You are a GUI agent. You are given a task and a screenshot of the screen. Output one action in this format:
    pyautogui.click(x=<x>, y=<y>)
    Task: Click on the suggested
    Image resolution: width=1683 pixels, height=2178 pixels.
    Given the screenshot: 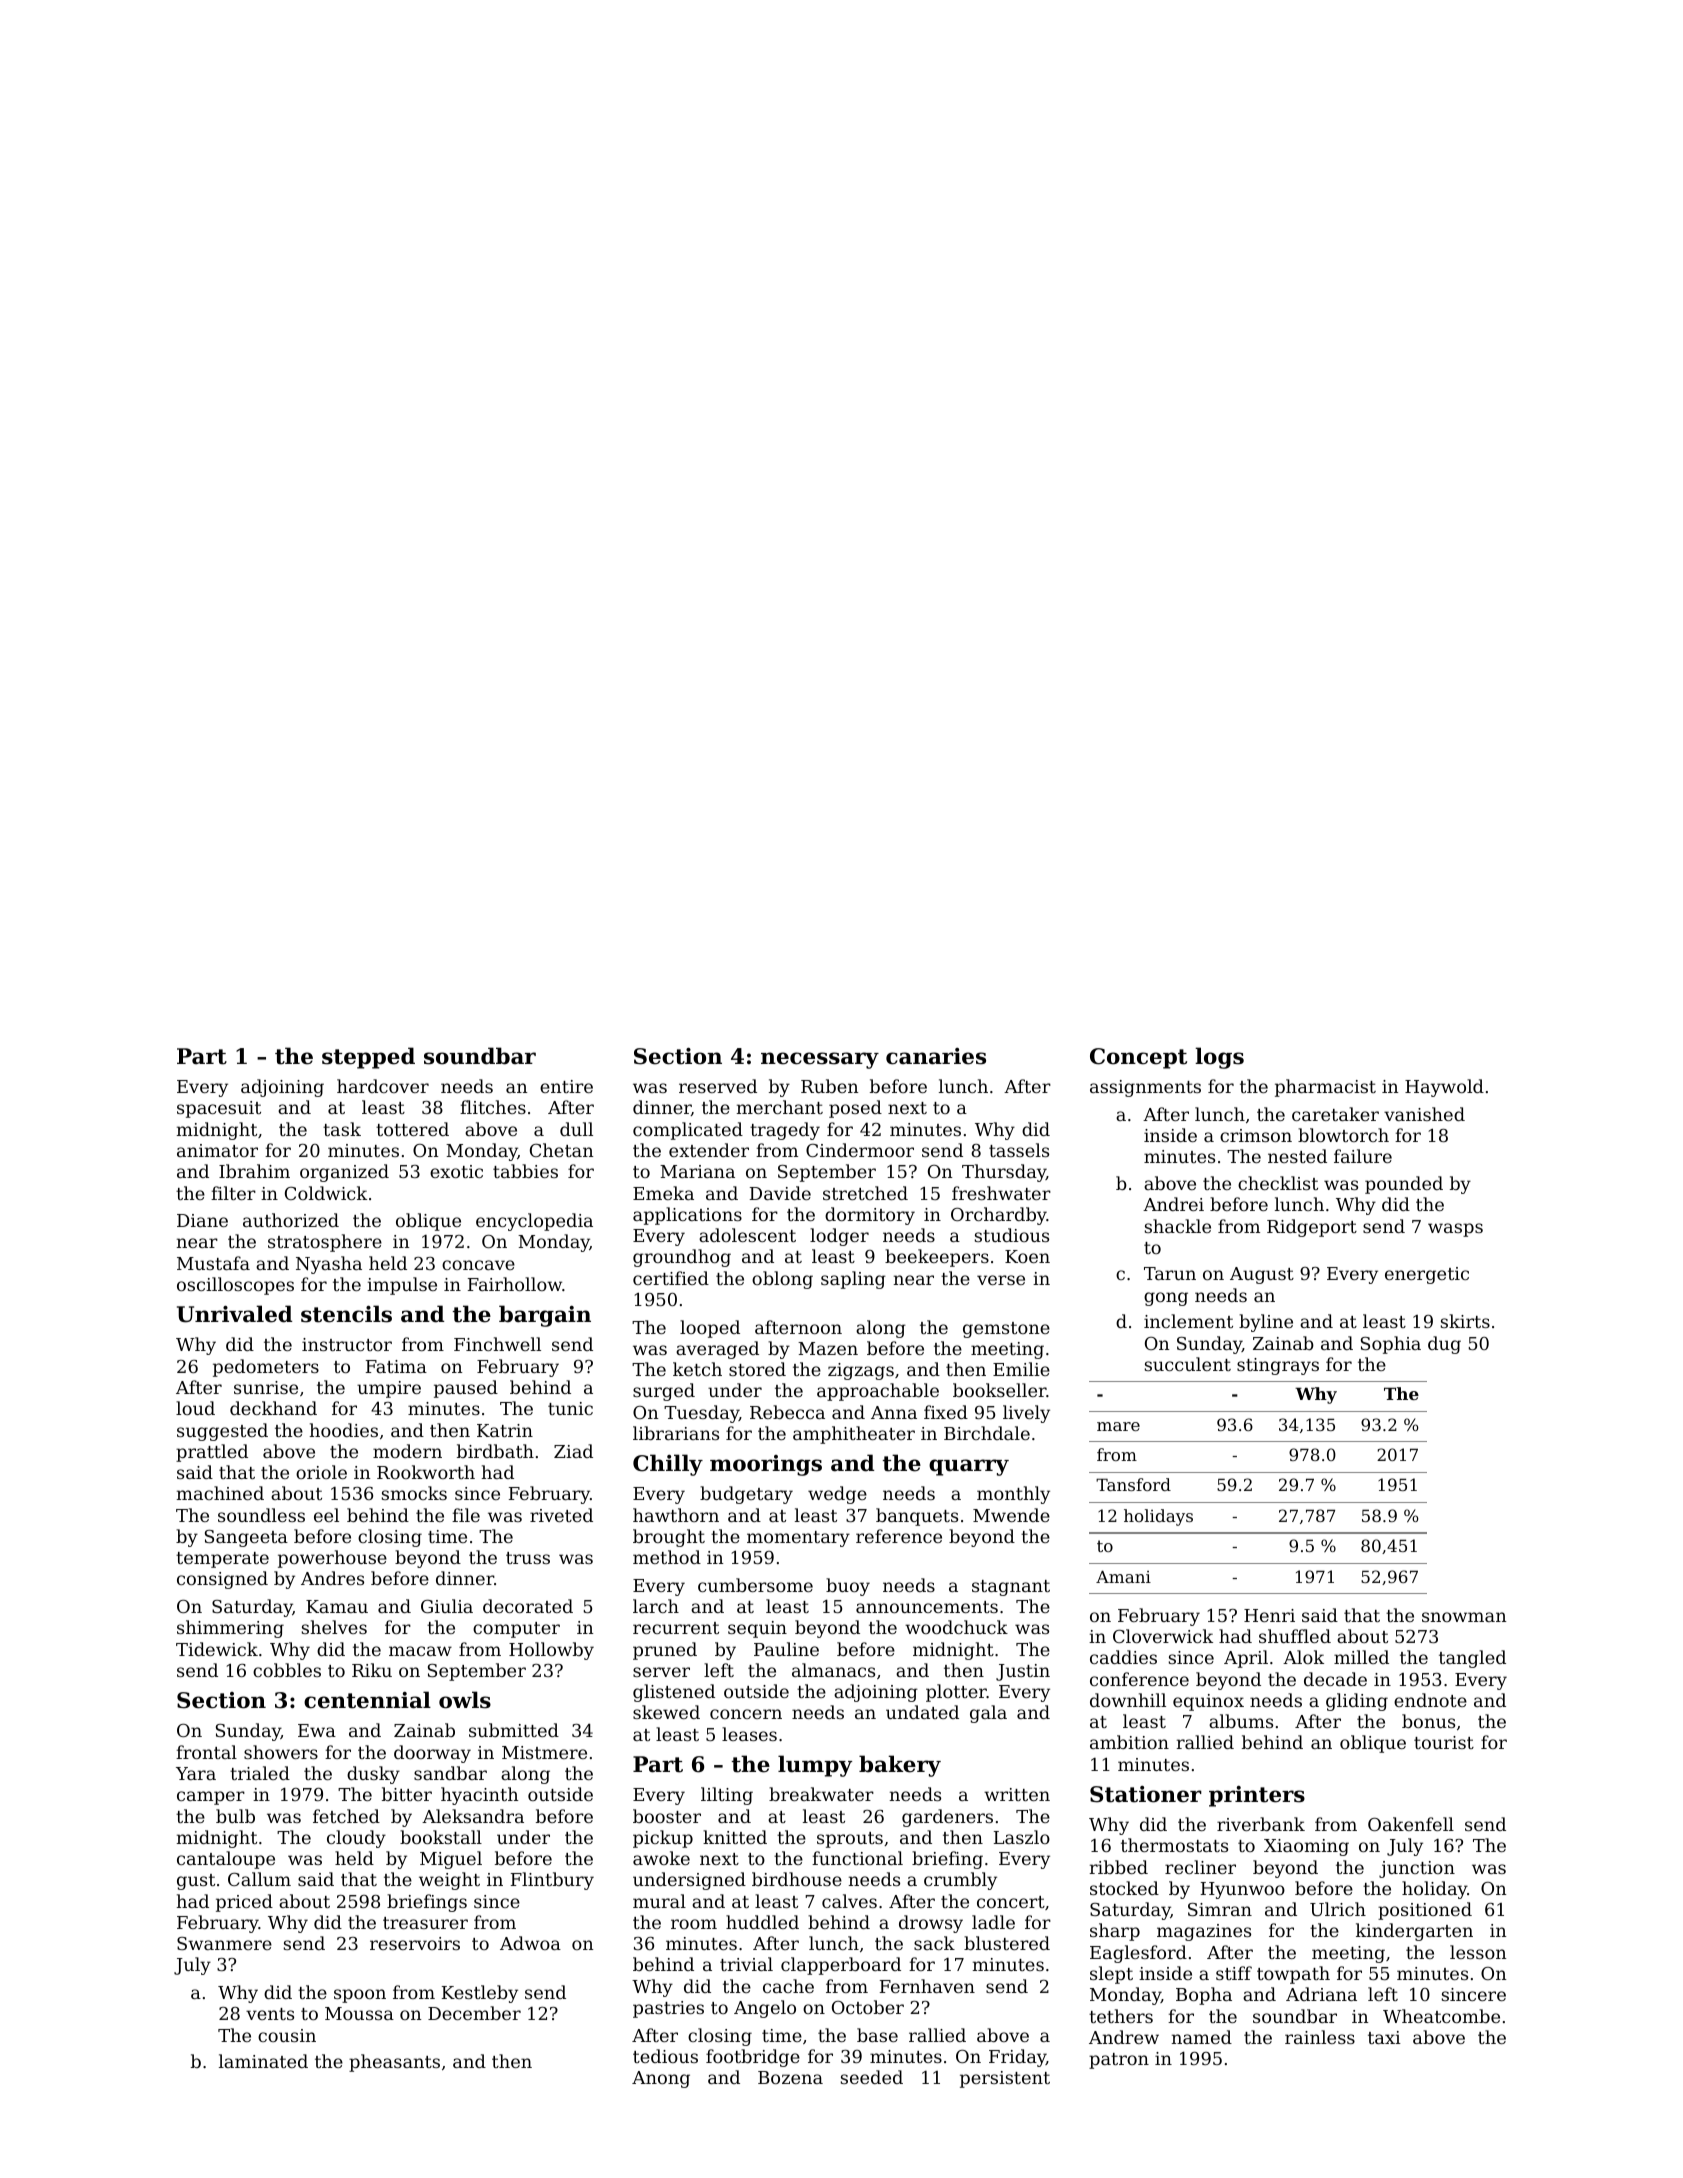 What is the action you would take?
    pyautogui.click(x=222, y=1432)
